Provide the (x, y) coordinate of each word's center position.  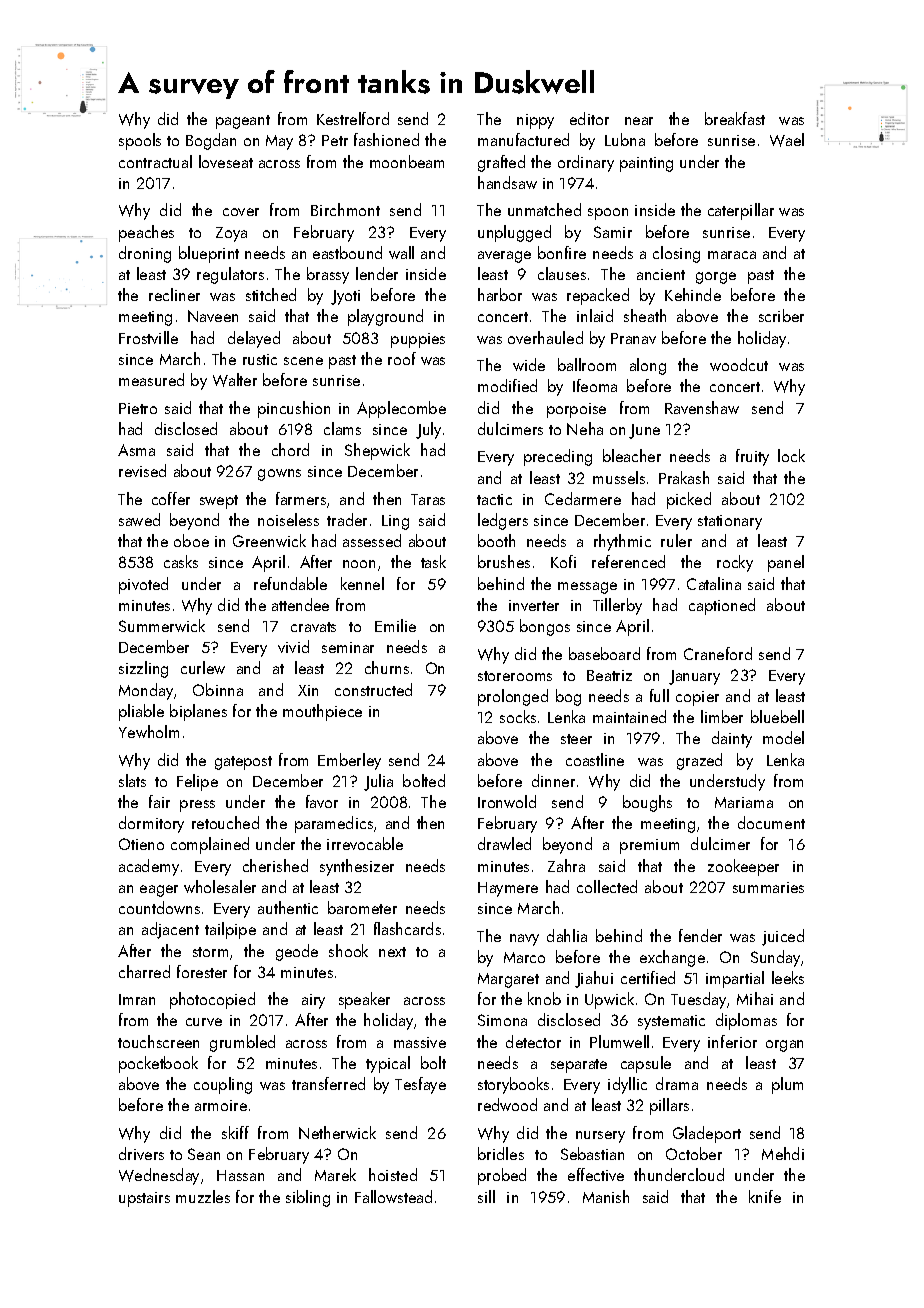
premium (649, 846)
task (433, 561)
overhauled (545, 337)
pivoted (143, 585)
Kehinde (693, 294)
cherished (275, 865)
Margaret (508, 980)
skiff (235, 1132)
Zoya (231, 234)
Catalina (714, 583)
